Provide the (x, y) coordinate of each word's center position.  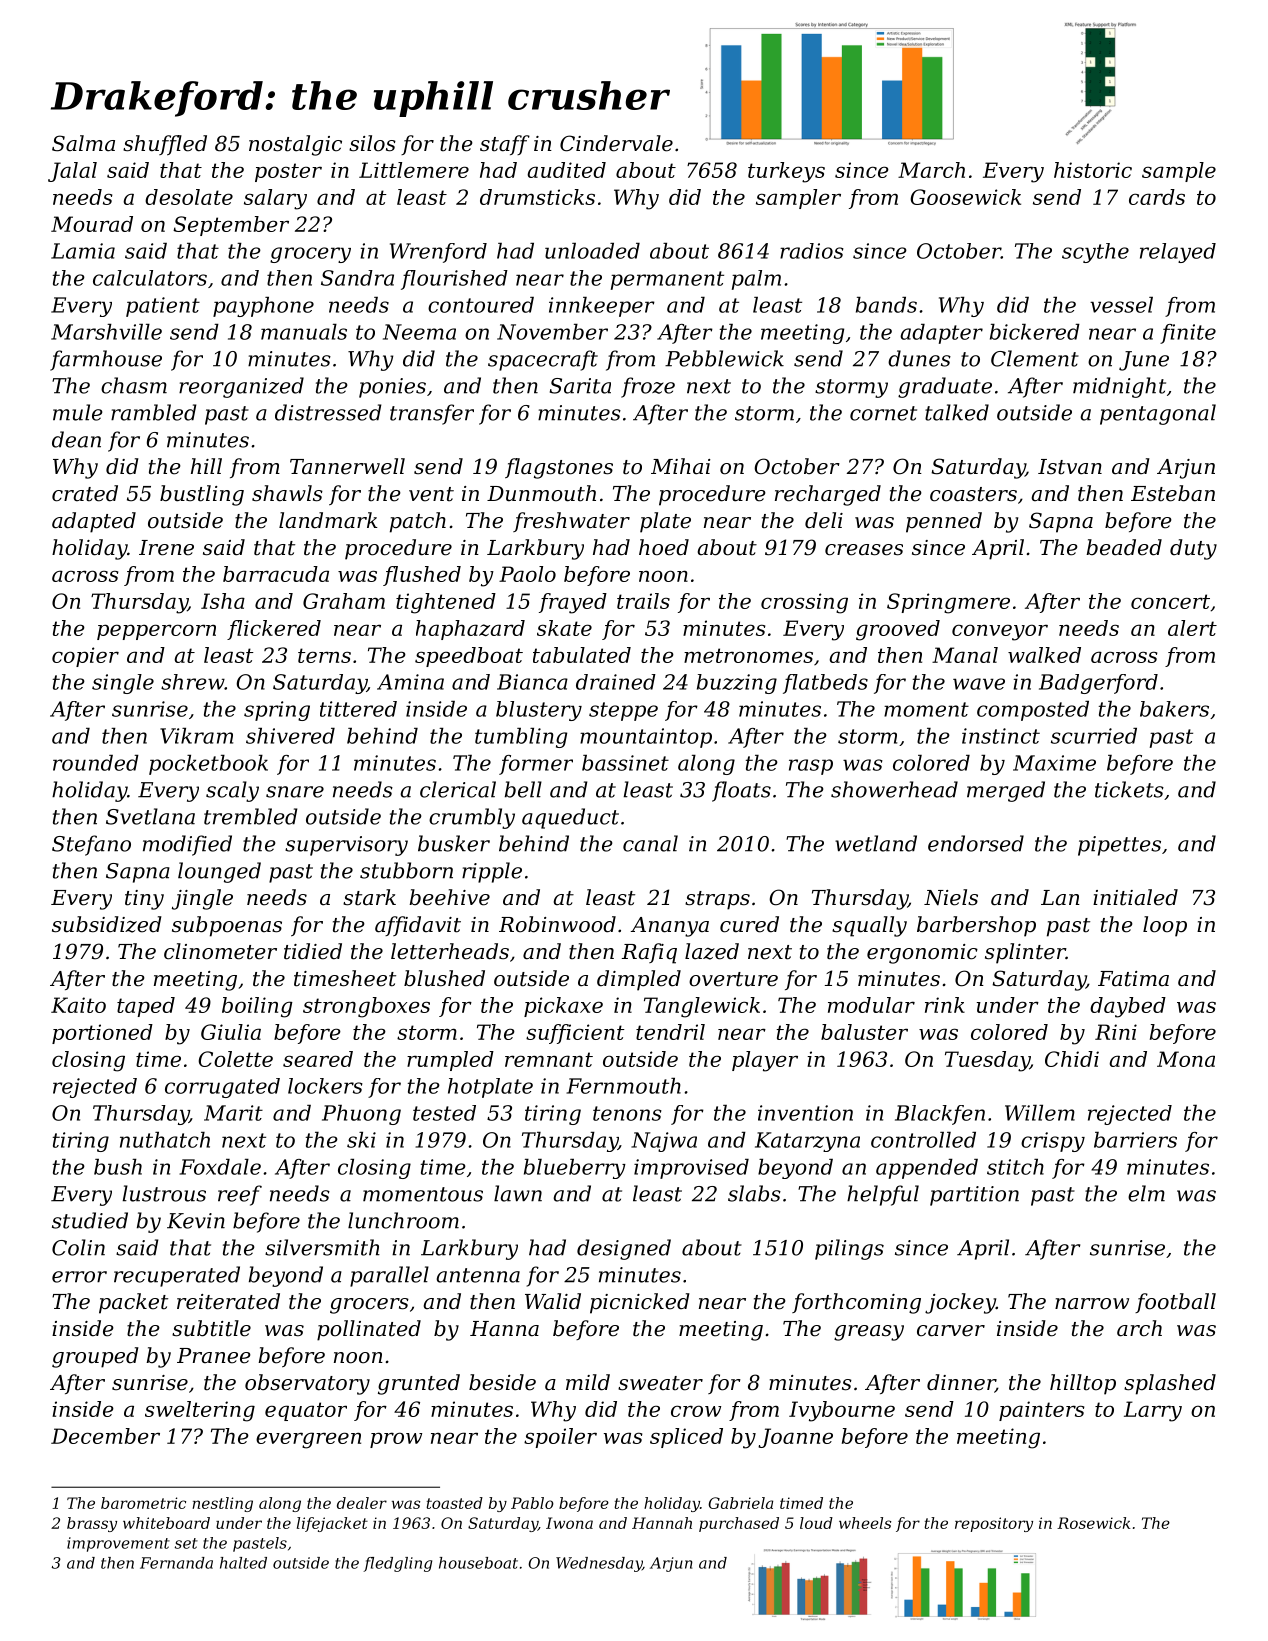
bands (886, 305)
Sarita (580, 386)
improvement (118, 1544)
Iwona (569, 1523)
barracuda (276, 574)
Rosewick (1093, 1523)
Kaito (78, 1005)
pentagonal (1158, 414)
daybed (1128, 1007)
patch (418, 522)
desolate (189, 197)
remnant (549, 1059)
